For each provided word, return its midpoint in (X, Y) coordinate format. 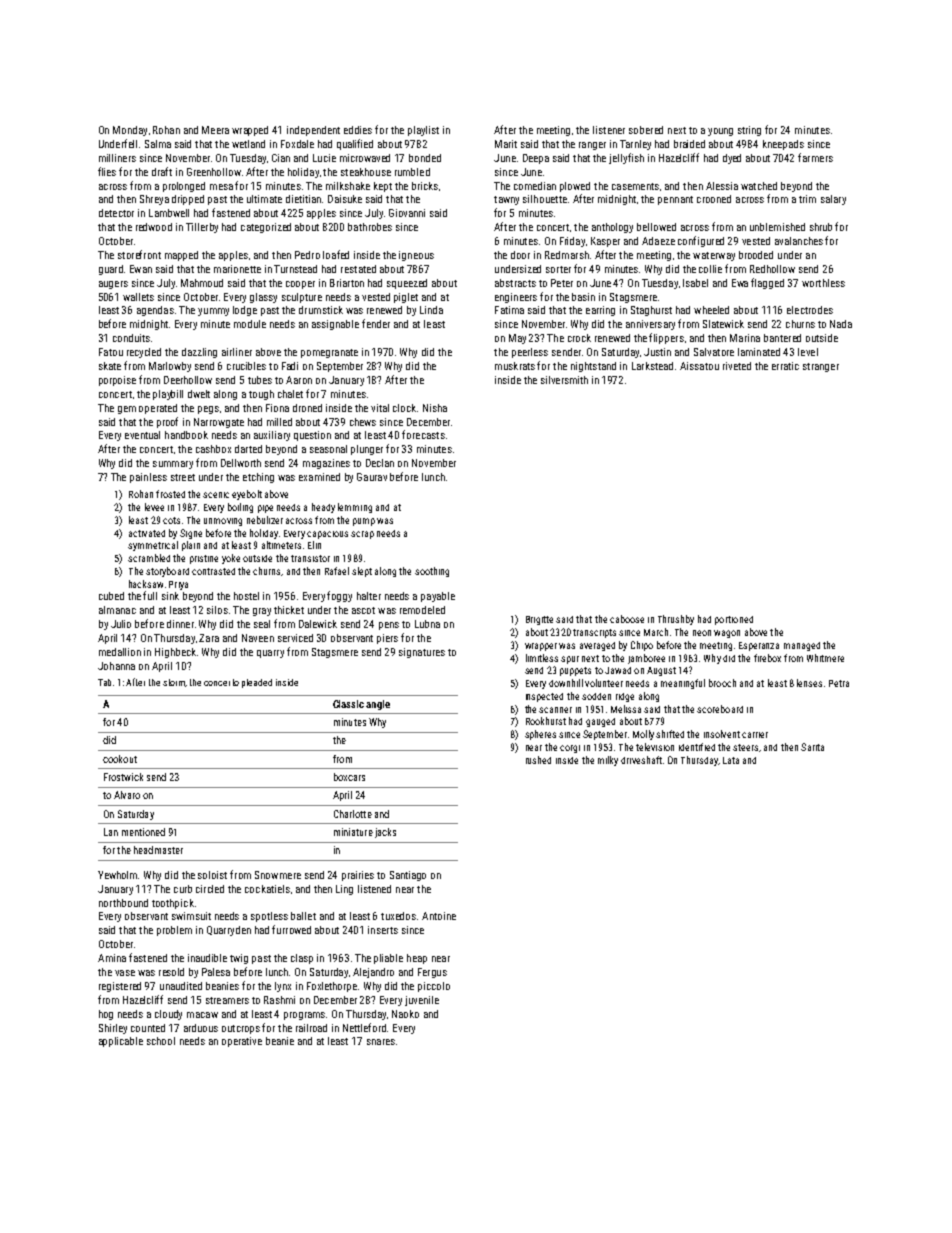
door (520, 255)
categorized (266, 228)
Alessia (722, 186)
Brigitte (539, 620)
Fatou (111, 352)
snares (381, 1042)
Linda (431, 310)
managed (802, 646)
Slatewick (723, 324)
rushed (538, 760)
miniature (353, 832)
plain (191, 546)
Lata (731, 760)
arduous (201, 1028)
